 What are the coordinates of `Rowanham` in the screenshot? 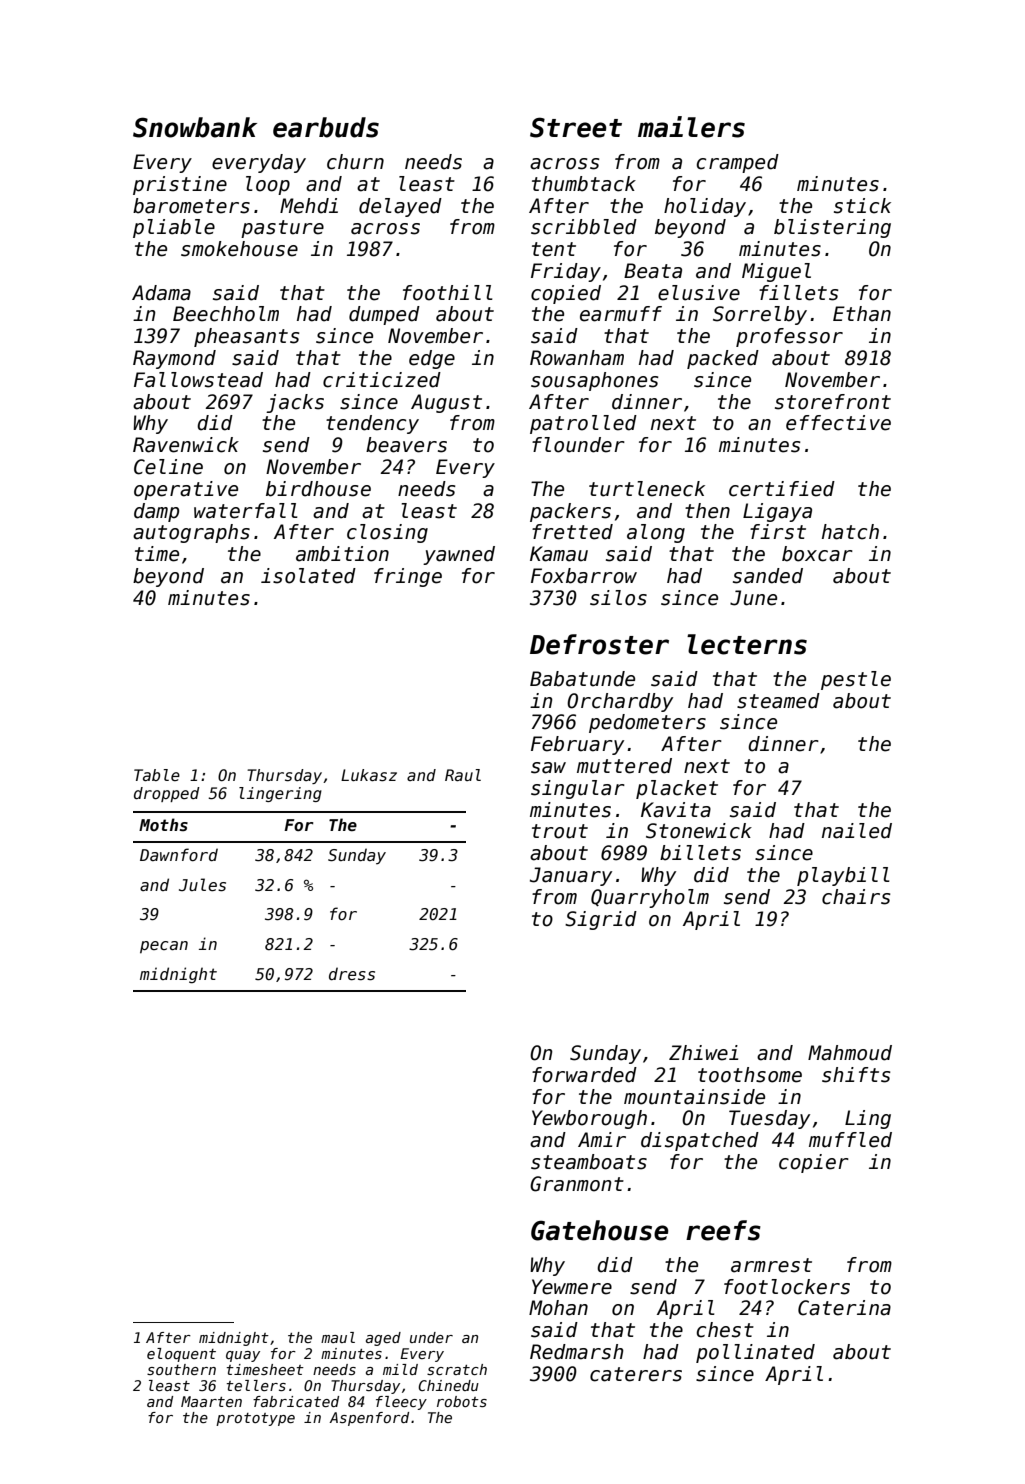 It's located at (577, 358).
